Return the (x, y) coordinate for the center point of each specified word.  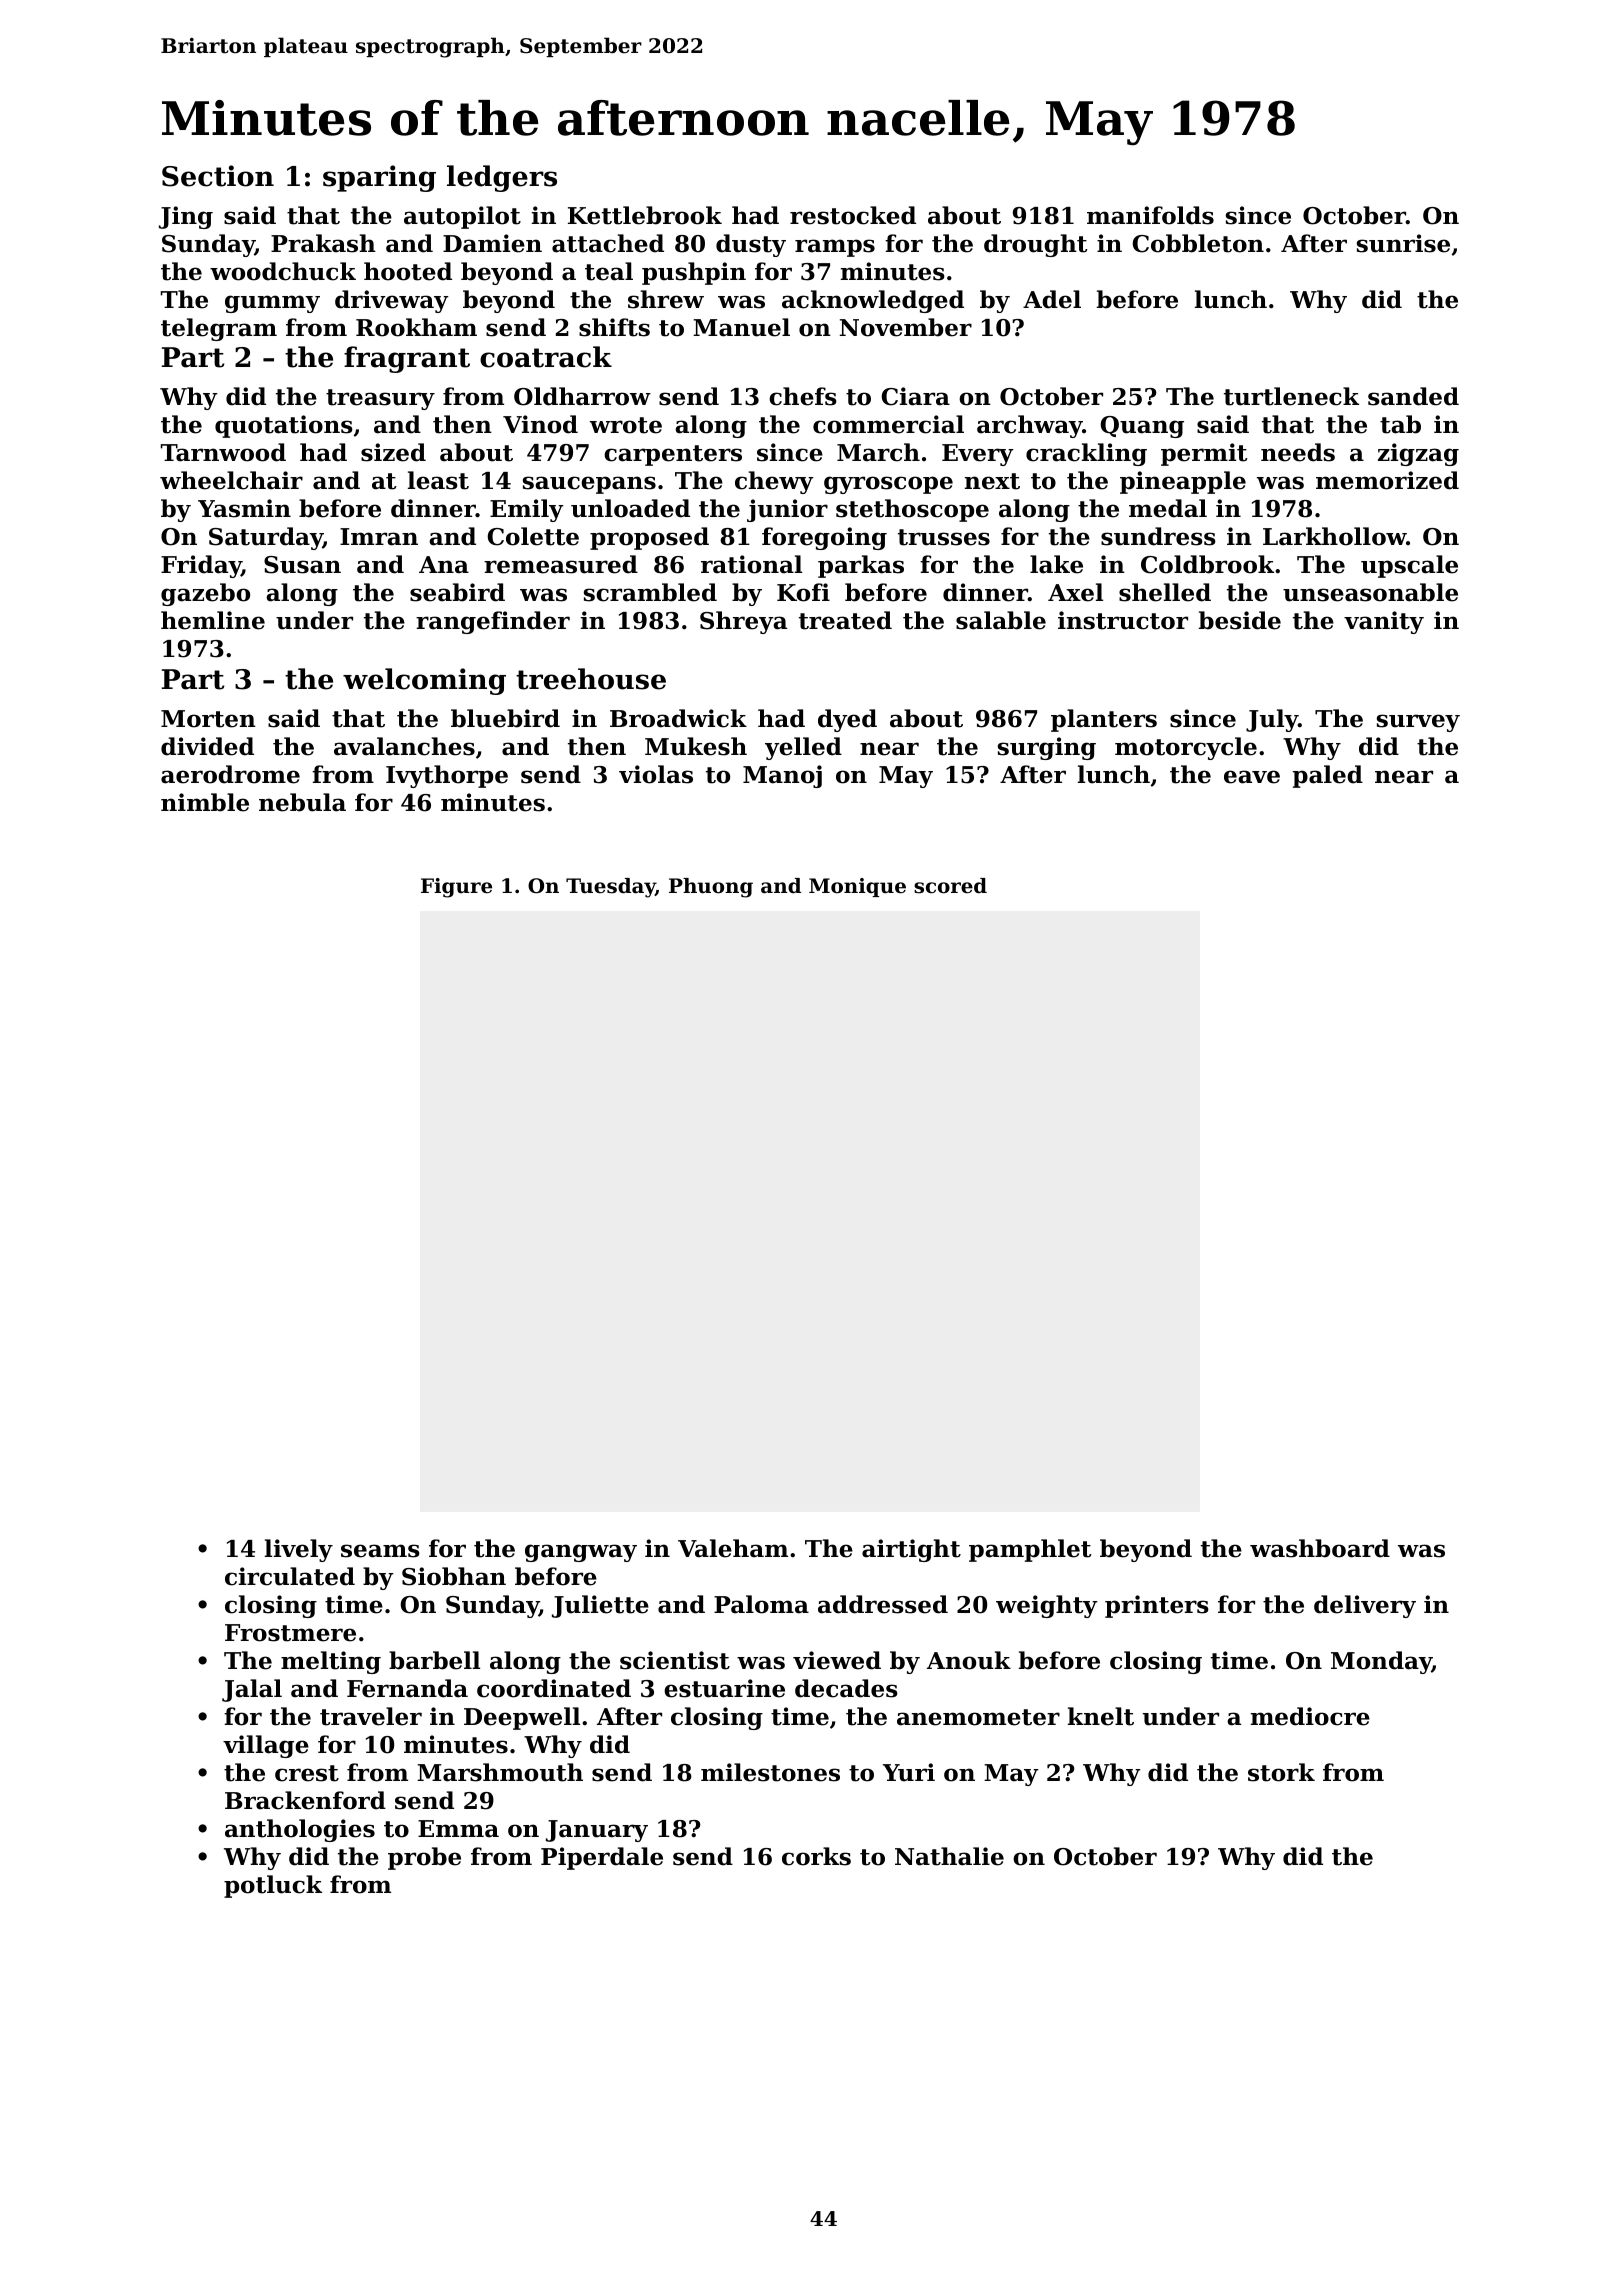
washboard (1320, 1548)
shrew (666, 299)
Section (218, 176)
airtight (911, 1550)
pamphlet (1030, 1550)
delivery (1365, 1606)
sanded (1413, 396)
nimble (205, 802)
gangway (581, 1553)
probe (424, 1858)
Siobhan (454, 1576)
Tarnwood (223, 452)
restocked (853, 215)
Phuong (711, 888)
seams (380, 1551)
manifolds (1150, 215)
